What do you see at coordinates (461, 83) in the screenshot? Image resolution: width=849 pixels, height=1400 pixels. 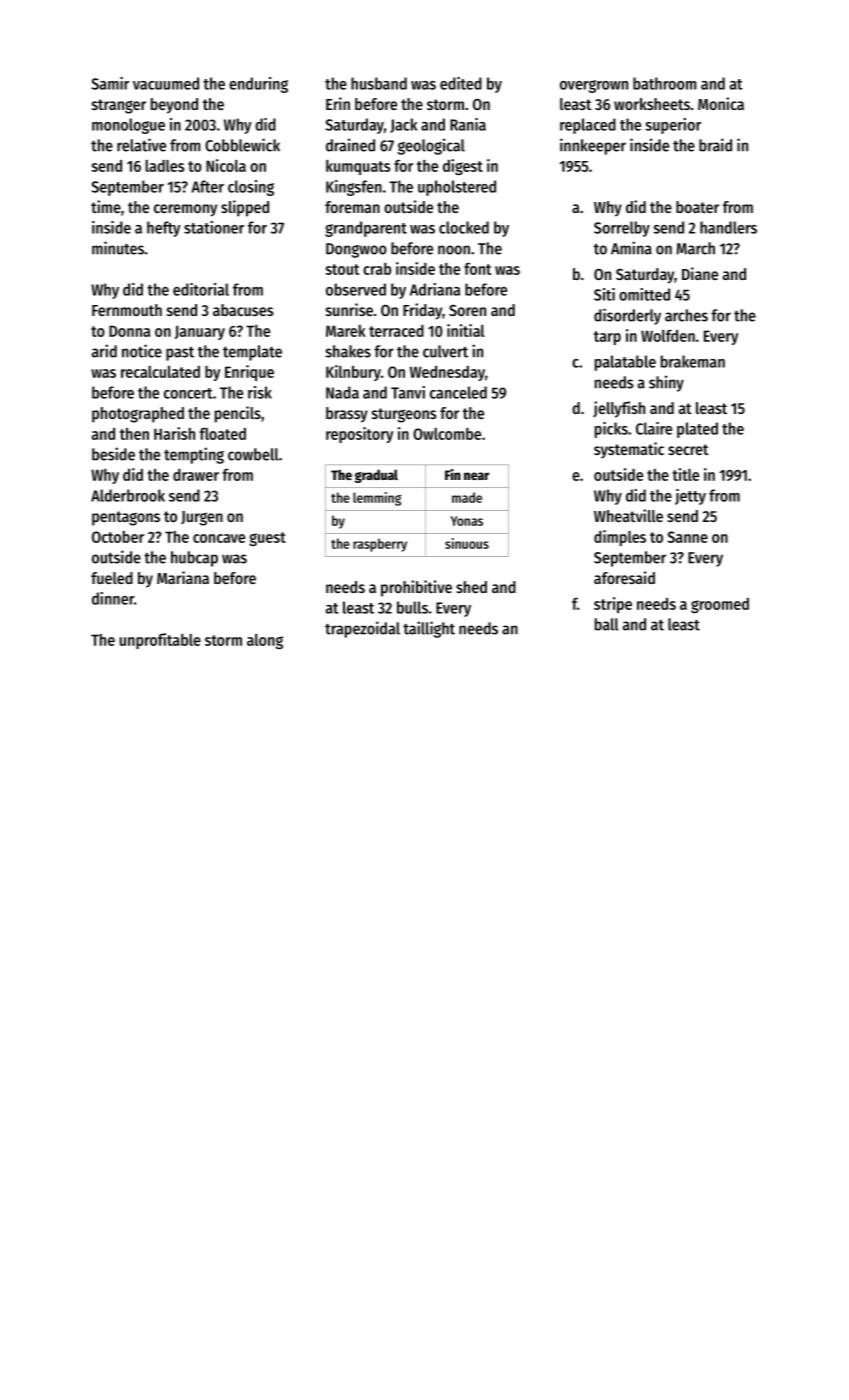 I see `edited` at bounding box center [461, 83].
